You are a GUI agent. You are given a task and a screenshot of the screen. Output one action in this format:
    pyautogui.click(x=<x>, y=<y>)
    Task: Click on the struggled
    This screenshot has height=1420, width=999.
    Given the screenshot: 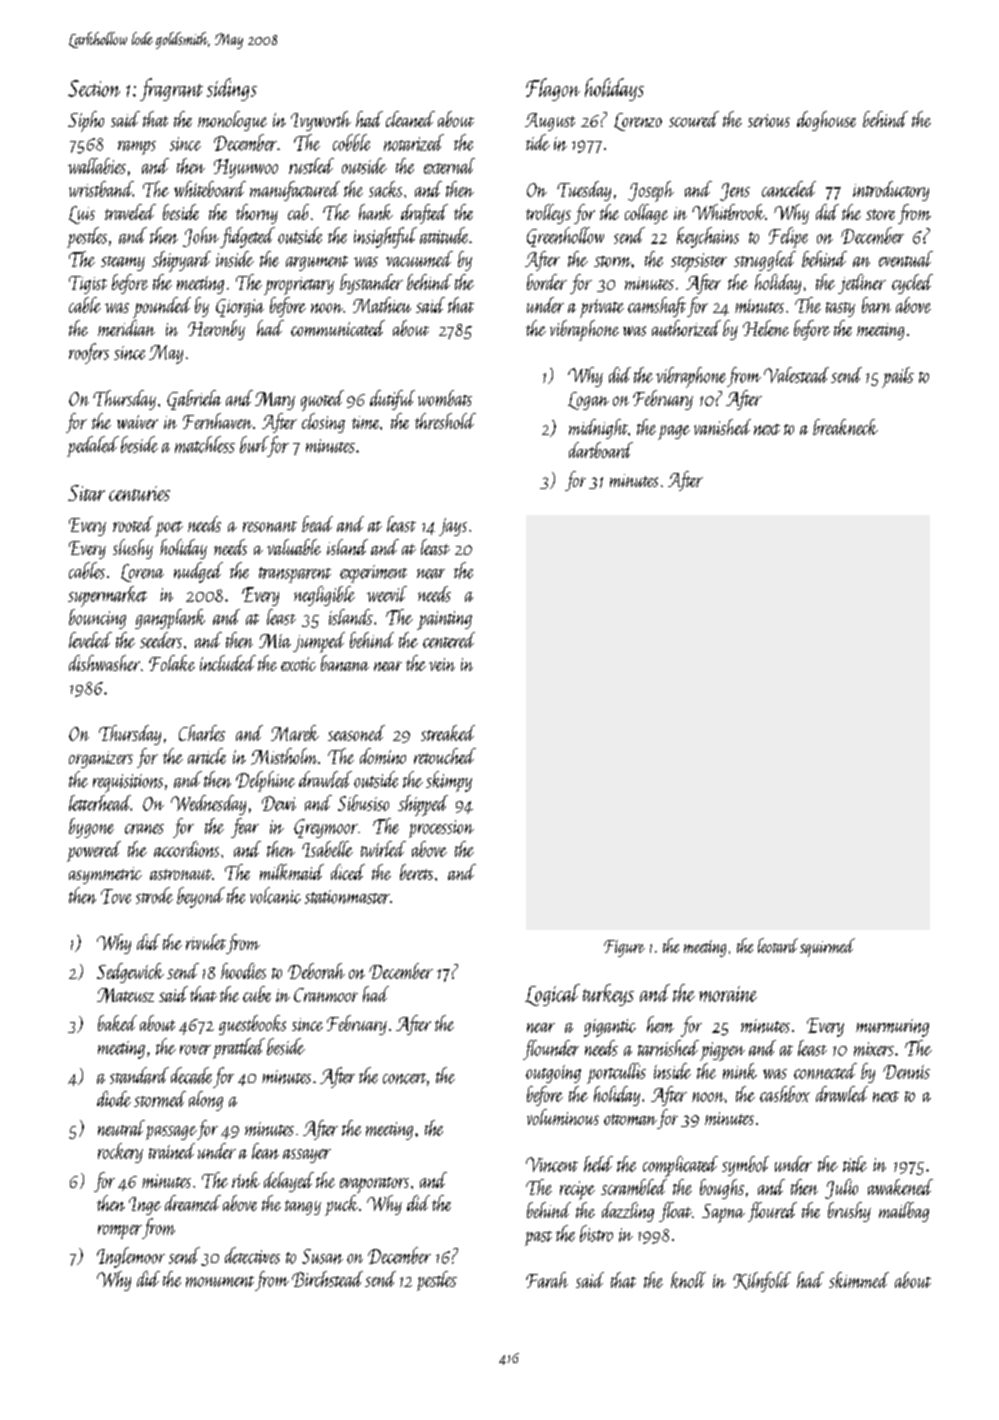 What is the action you would take?
    pyautogui.click(x=765, y=261)
